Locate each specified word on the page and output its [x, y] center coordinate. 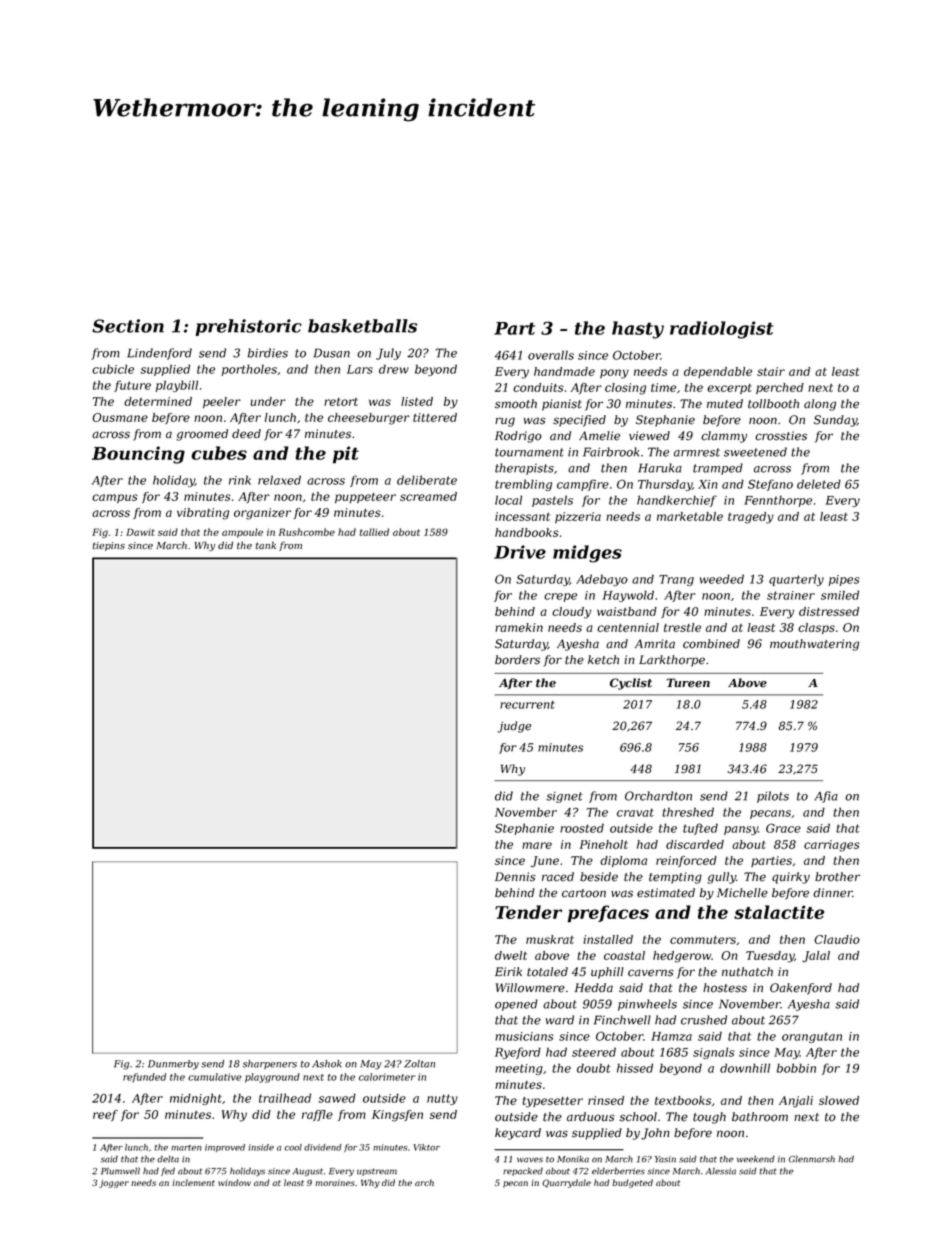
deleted [819, 484]
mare [537, 845]
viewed [649, 436]
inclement [193, 1182]
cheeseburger [369, 419]
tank [266, 545]
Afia [826, 797]
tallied [374, 532]
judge [514, 727]
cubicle [113, 369]
